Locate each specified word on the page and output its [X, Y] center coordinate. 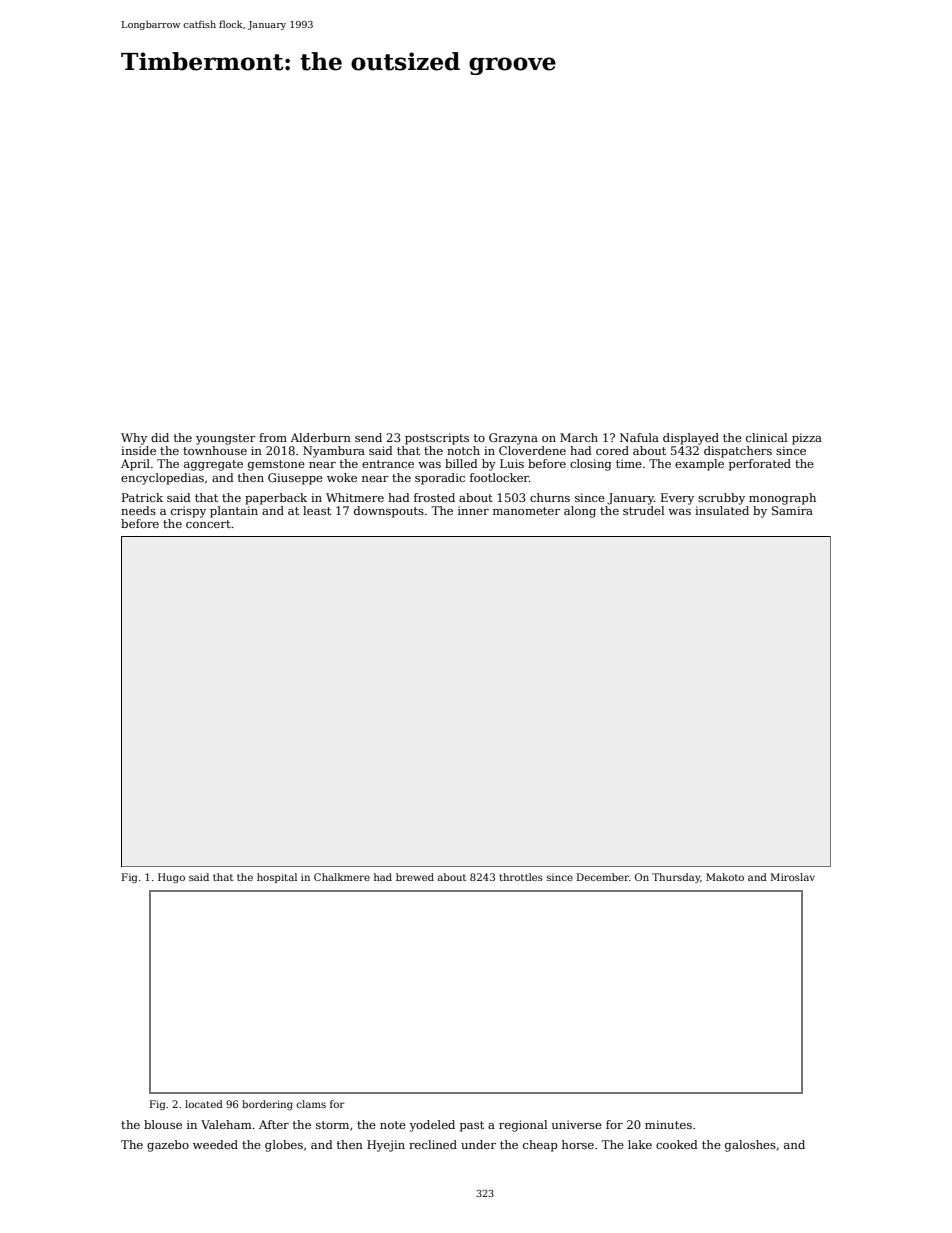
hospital [277, 878]
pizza [807, 439]
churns [550, 497]
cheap [540, 1146]
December [603, 877]
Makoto [725, 877]
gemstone [276, 465]
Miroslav [792, 877]
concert [208, 524]
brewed [415, 877]
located [204, 1104]
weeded [215, 1144]
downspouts [389, 512]
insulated [722, 510]
